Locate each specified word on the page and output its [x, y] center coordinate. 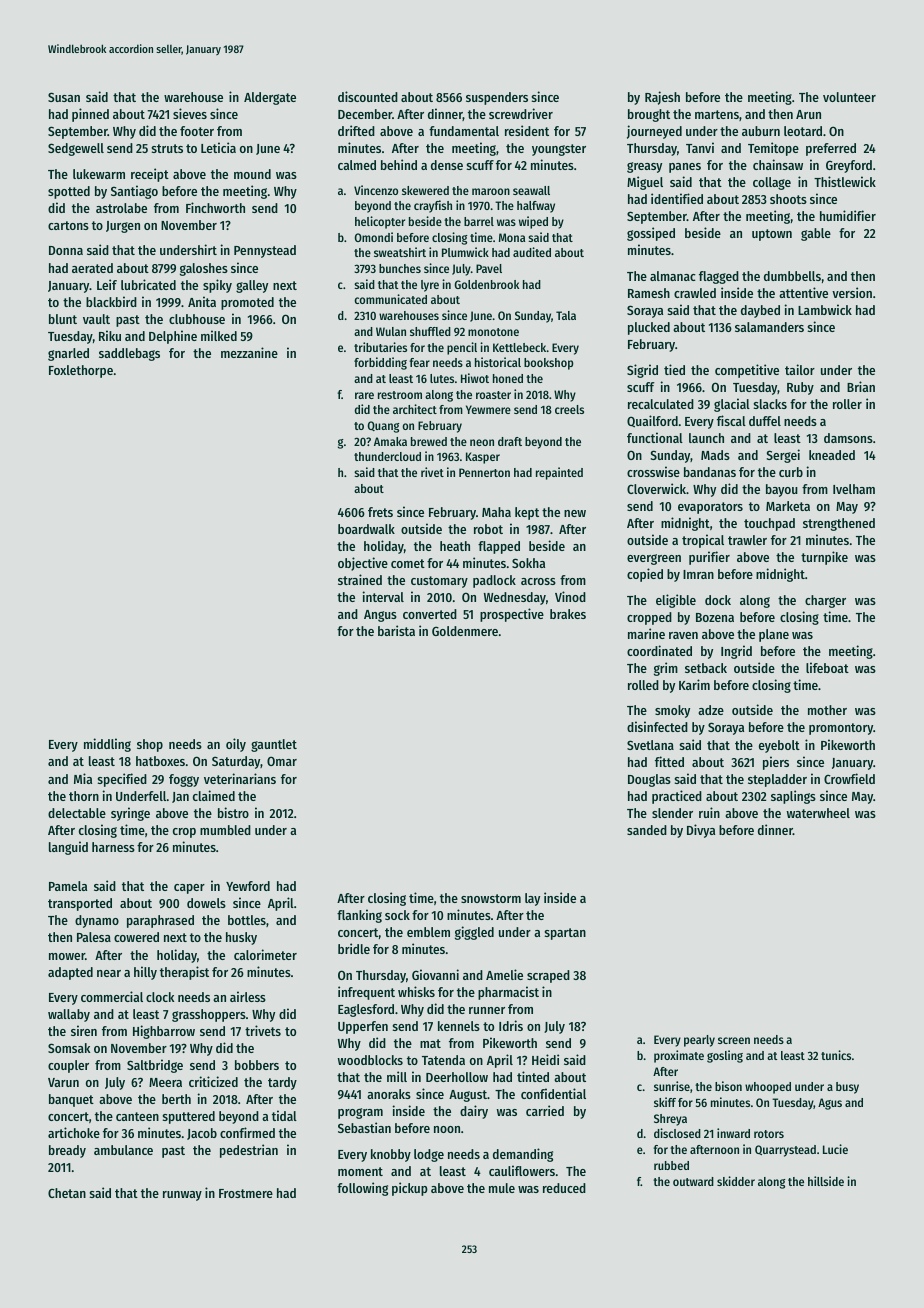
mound [252, 174]
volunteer [849, 97]
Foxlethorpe [81, 371]
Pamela [68, 886]
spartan [565, 934]
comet [408, 563]
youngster [559, 150]
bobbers [257, 1065]
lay [532, 899]
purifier [709, 558]
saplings [793, 797]
